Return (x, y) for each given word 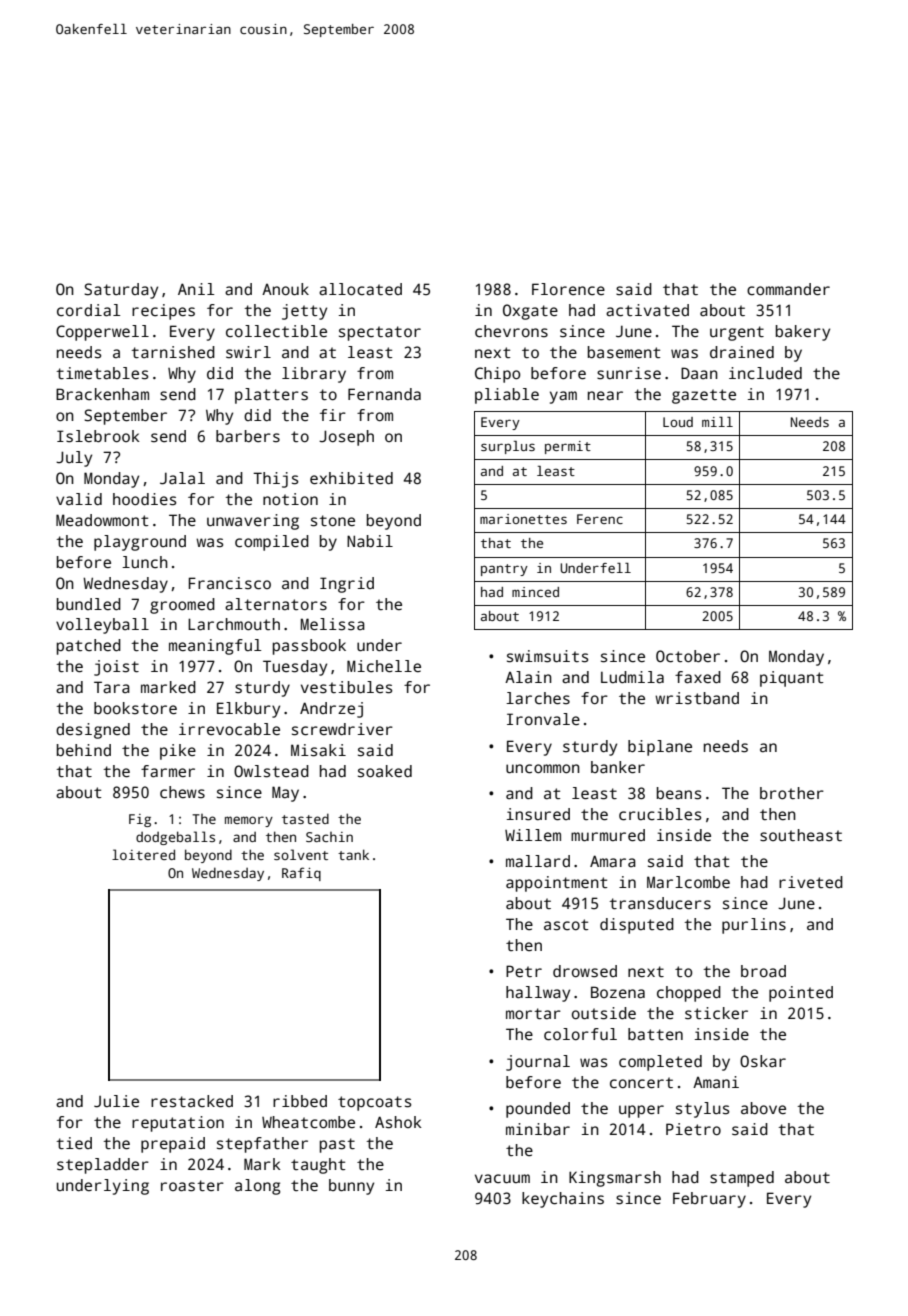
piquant (791, 679)
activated (647, 310)
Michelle (384, 666)
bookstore (135, 708)
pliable (507, 396)
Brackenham (102, 394)
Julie (116, 1101)
